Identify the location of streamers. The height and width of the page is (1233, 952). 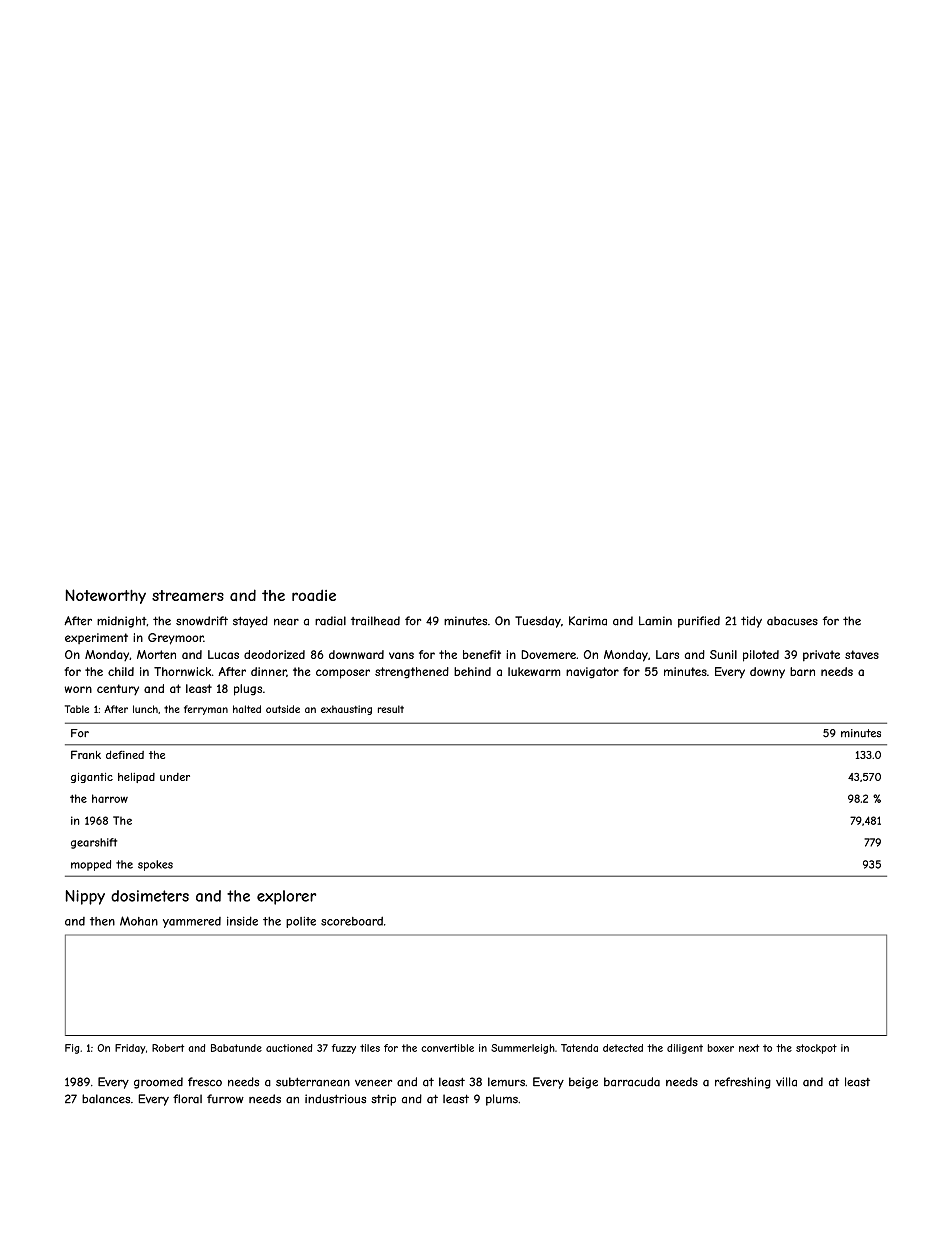
(188, 595).
